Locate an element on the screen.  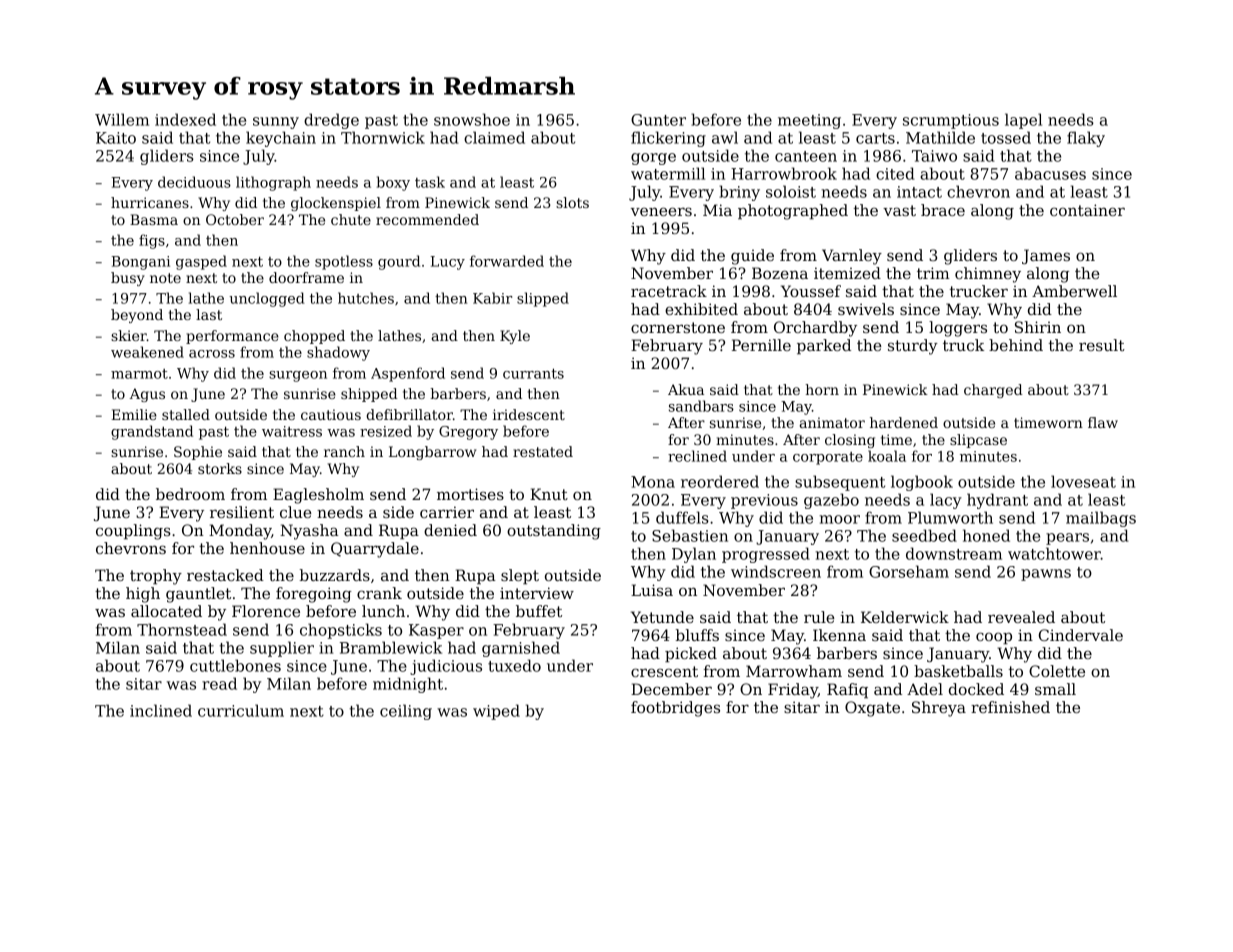
refinished is located at coordinates (1010, 707).
